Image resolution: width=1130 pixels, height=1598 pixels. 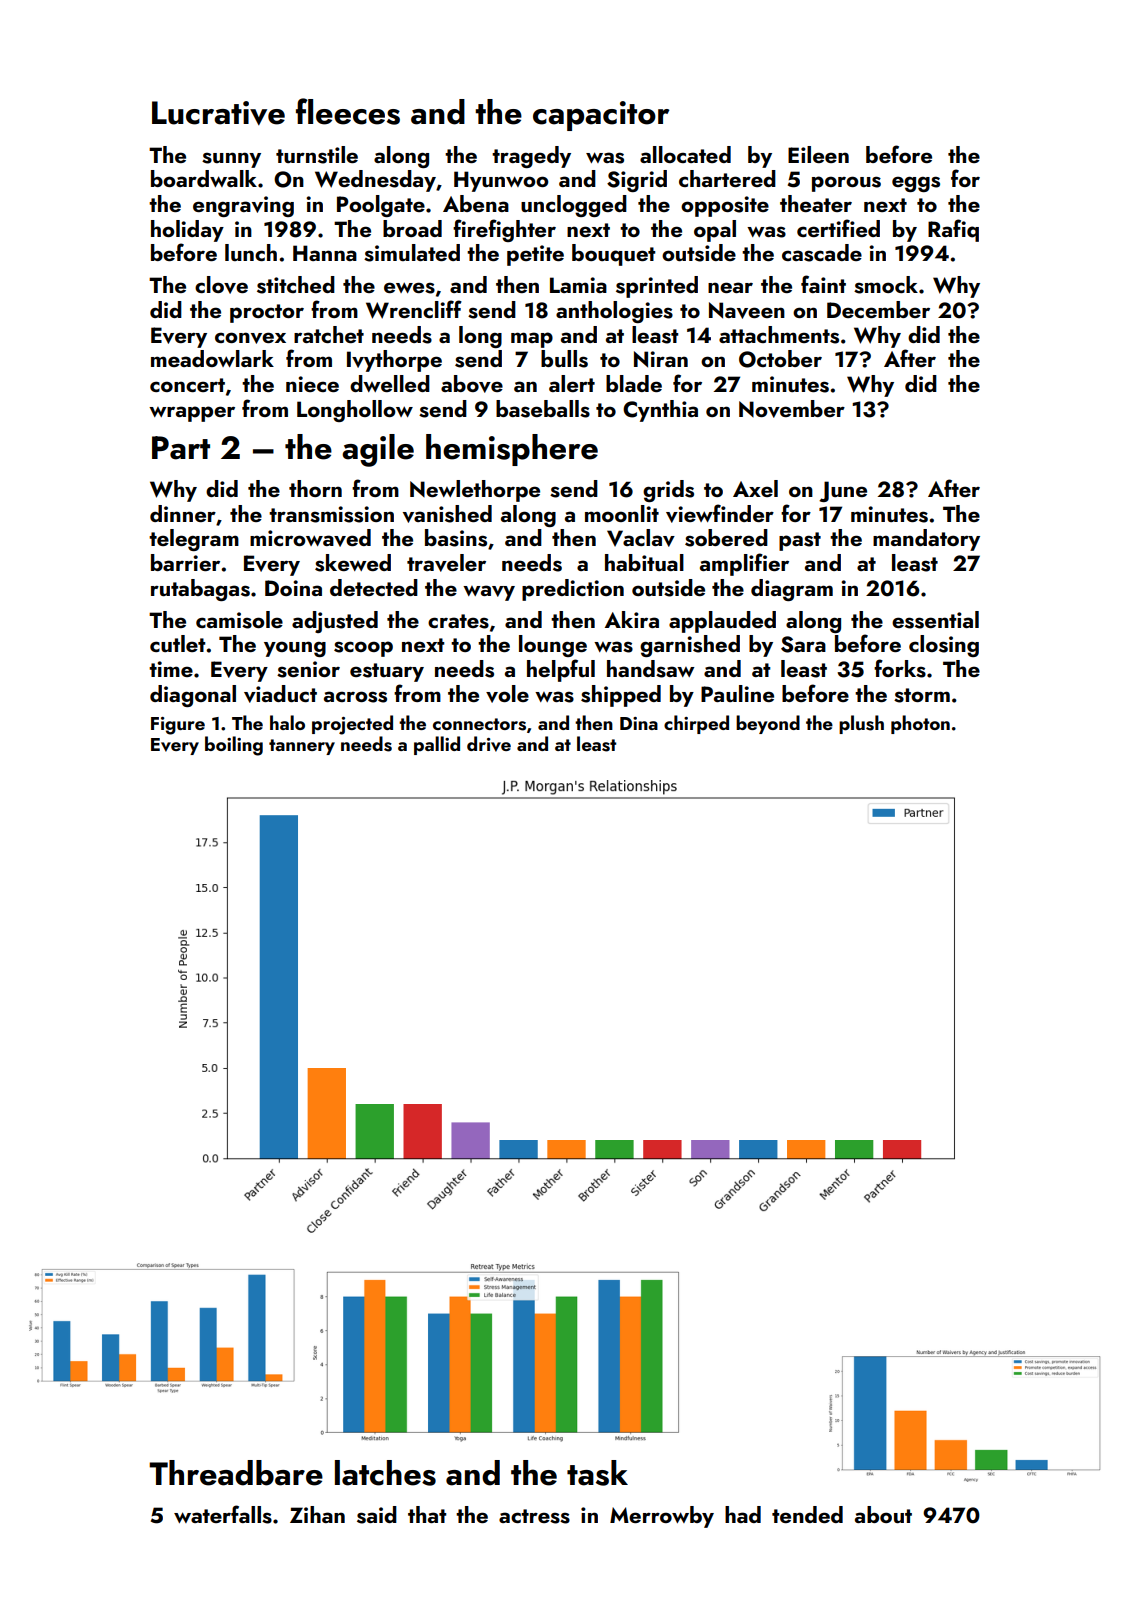 What do you see at coordinates (236, 1473) in the screenshot?
I see `Threadbare` at bounding box center [236, 1473].
